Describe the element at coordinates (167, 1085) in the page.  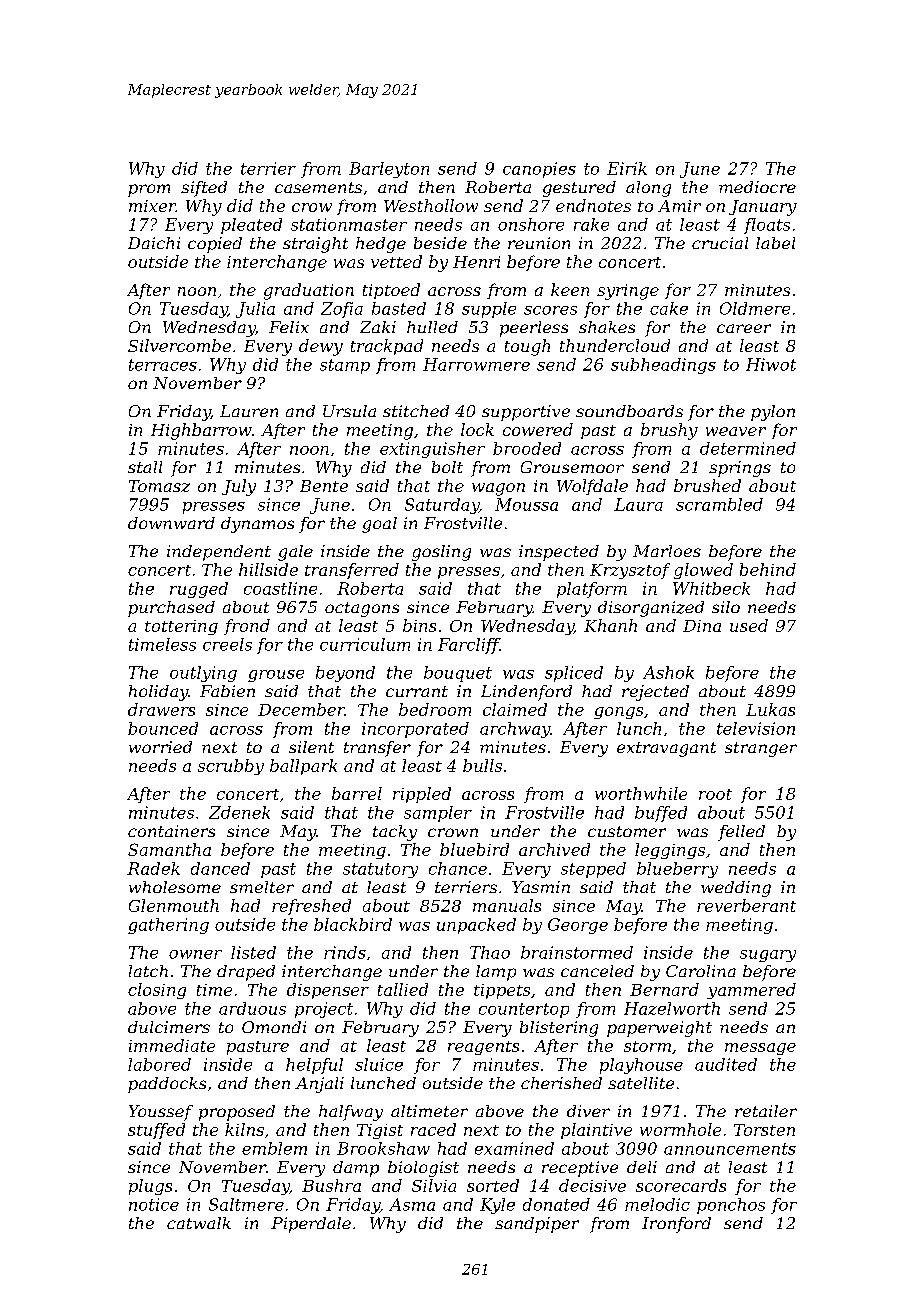
I see `paddocks` at that location.
